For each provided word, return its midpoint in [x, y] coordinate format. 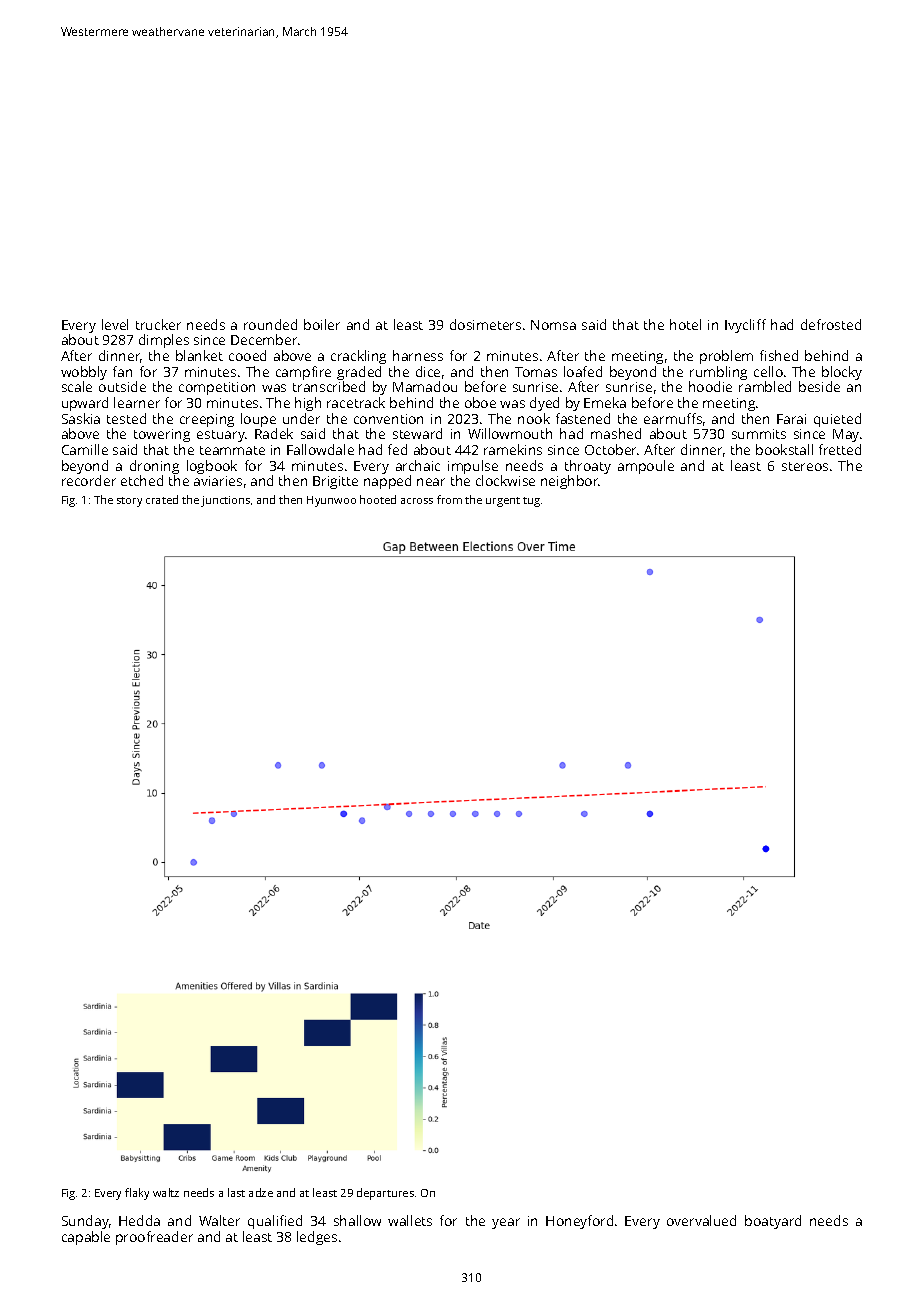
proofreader [154, 1238]
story [129, 502]
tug [531, 502]
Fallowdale [320, 449]
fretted [840, 449]
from [449, 499]
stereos [805, 466]
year [506, 1223]
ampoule [646, 467]
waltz [166, 1192]
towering [162, 435]
